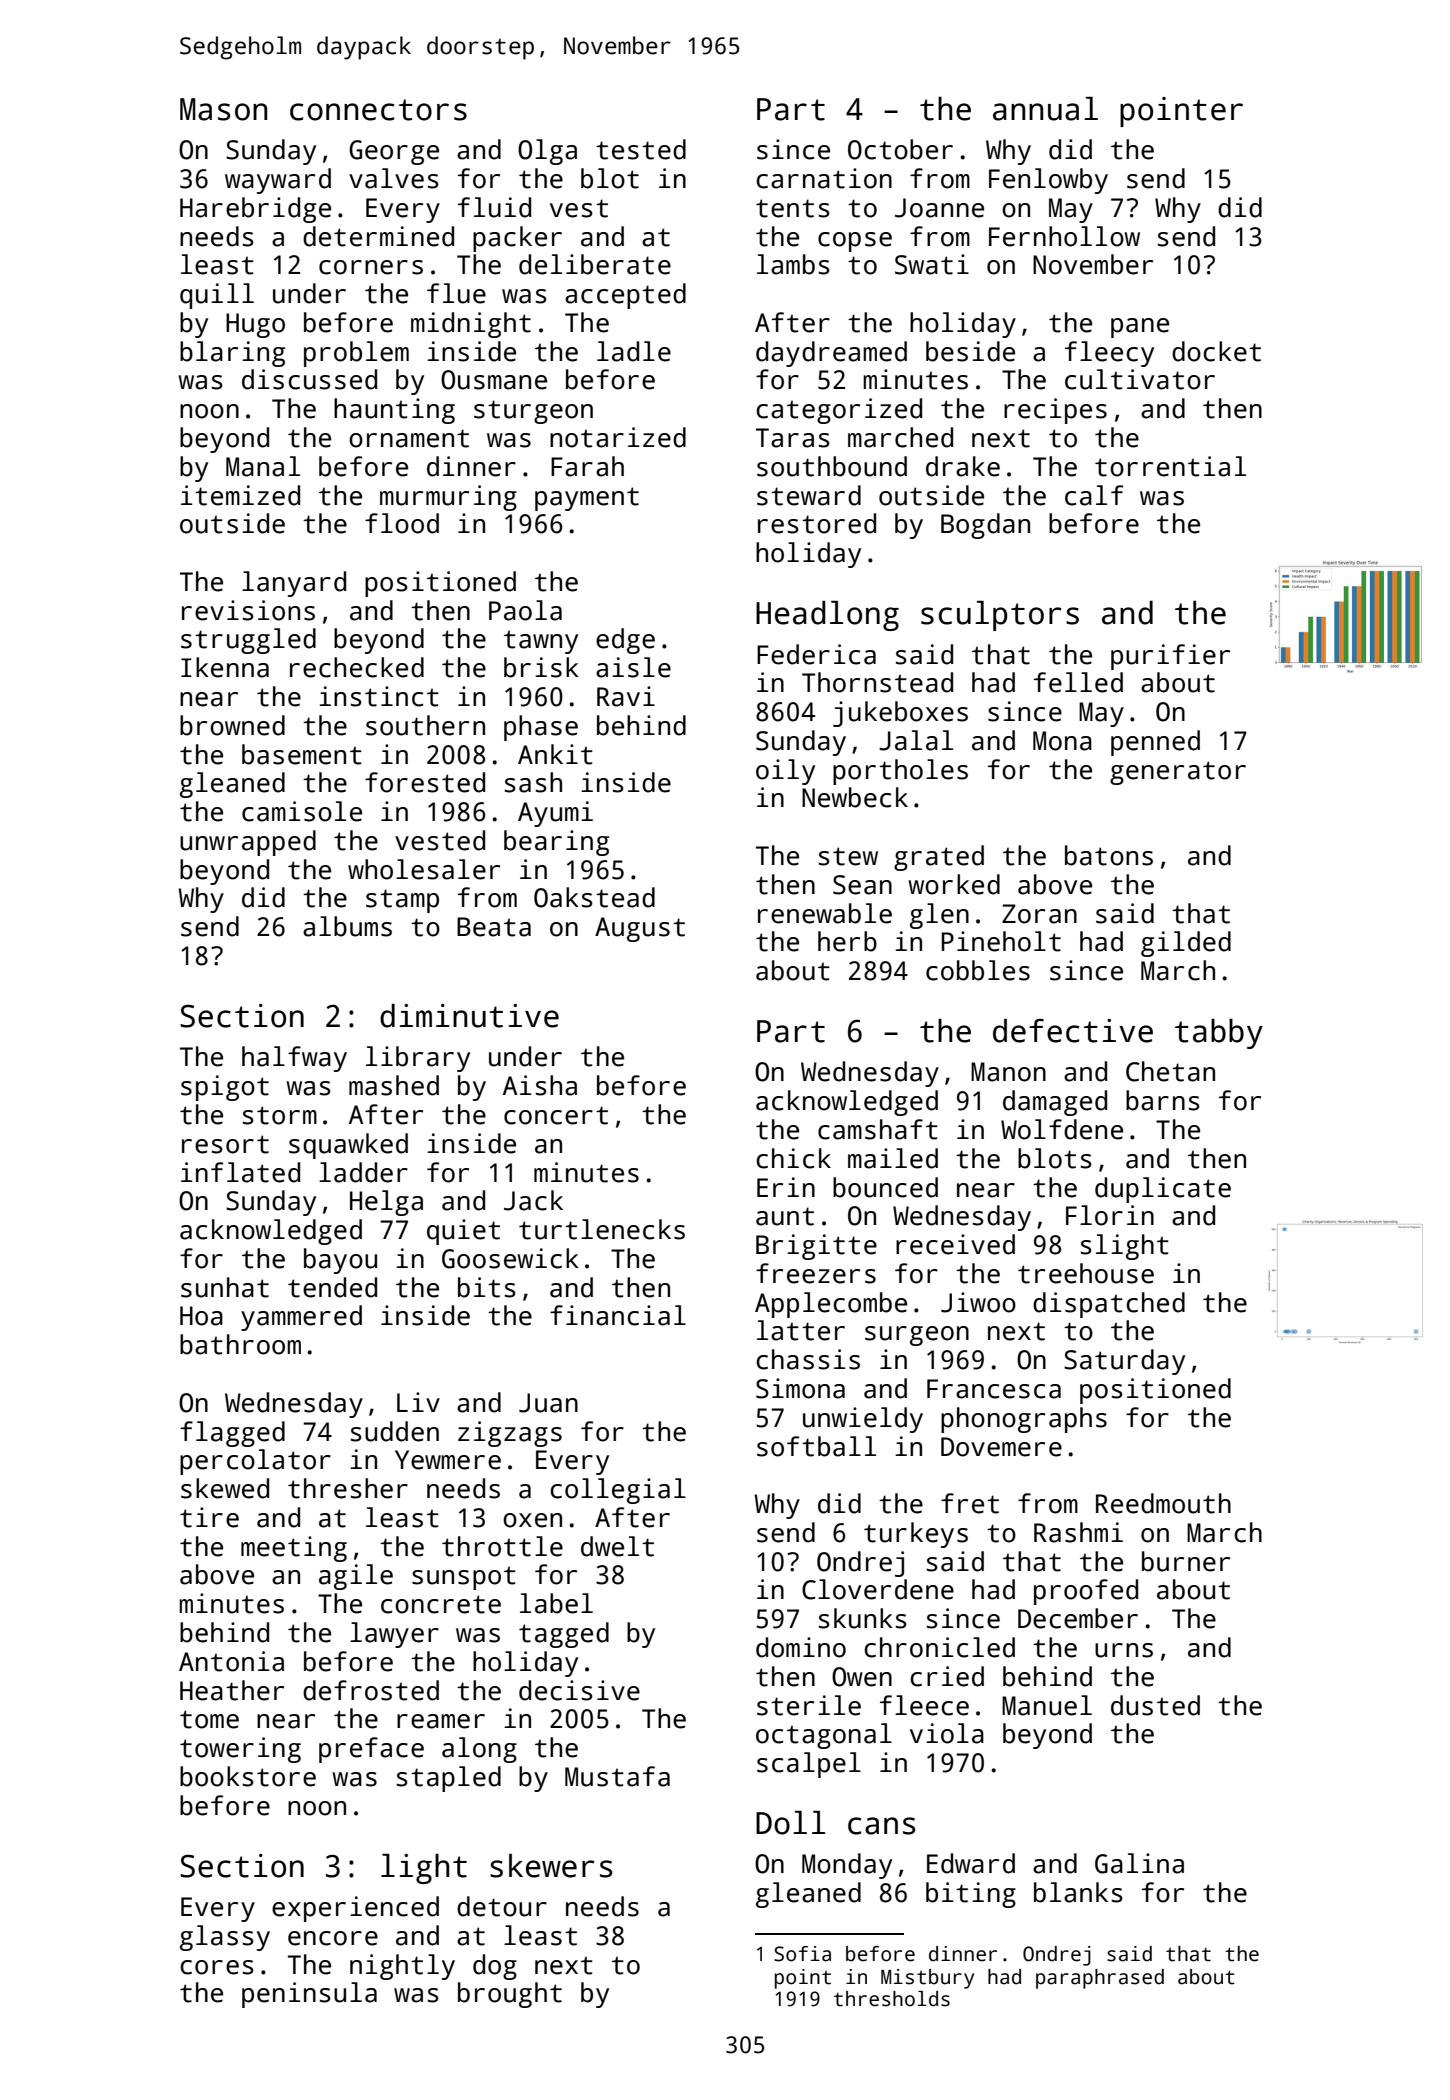 This screenshot has height=2100, width=1450. Describe the element at coordinates (302, 811) in the screenshot. I see `camisole` at that location.
